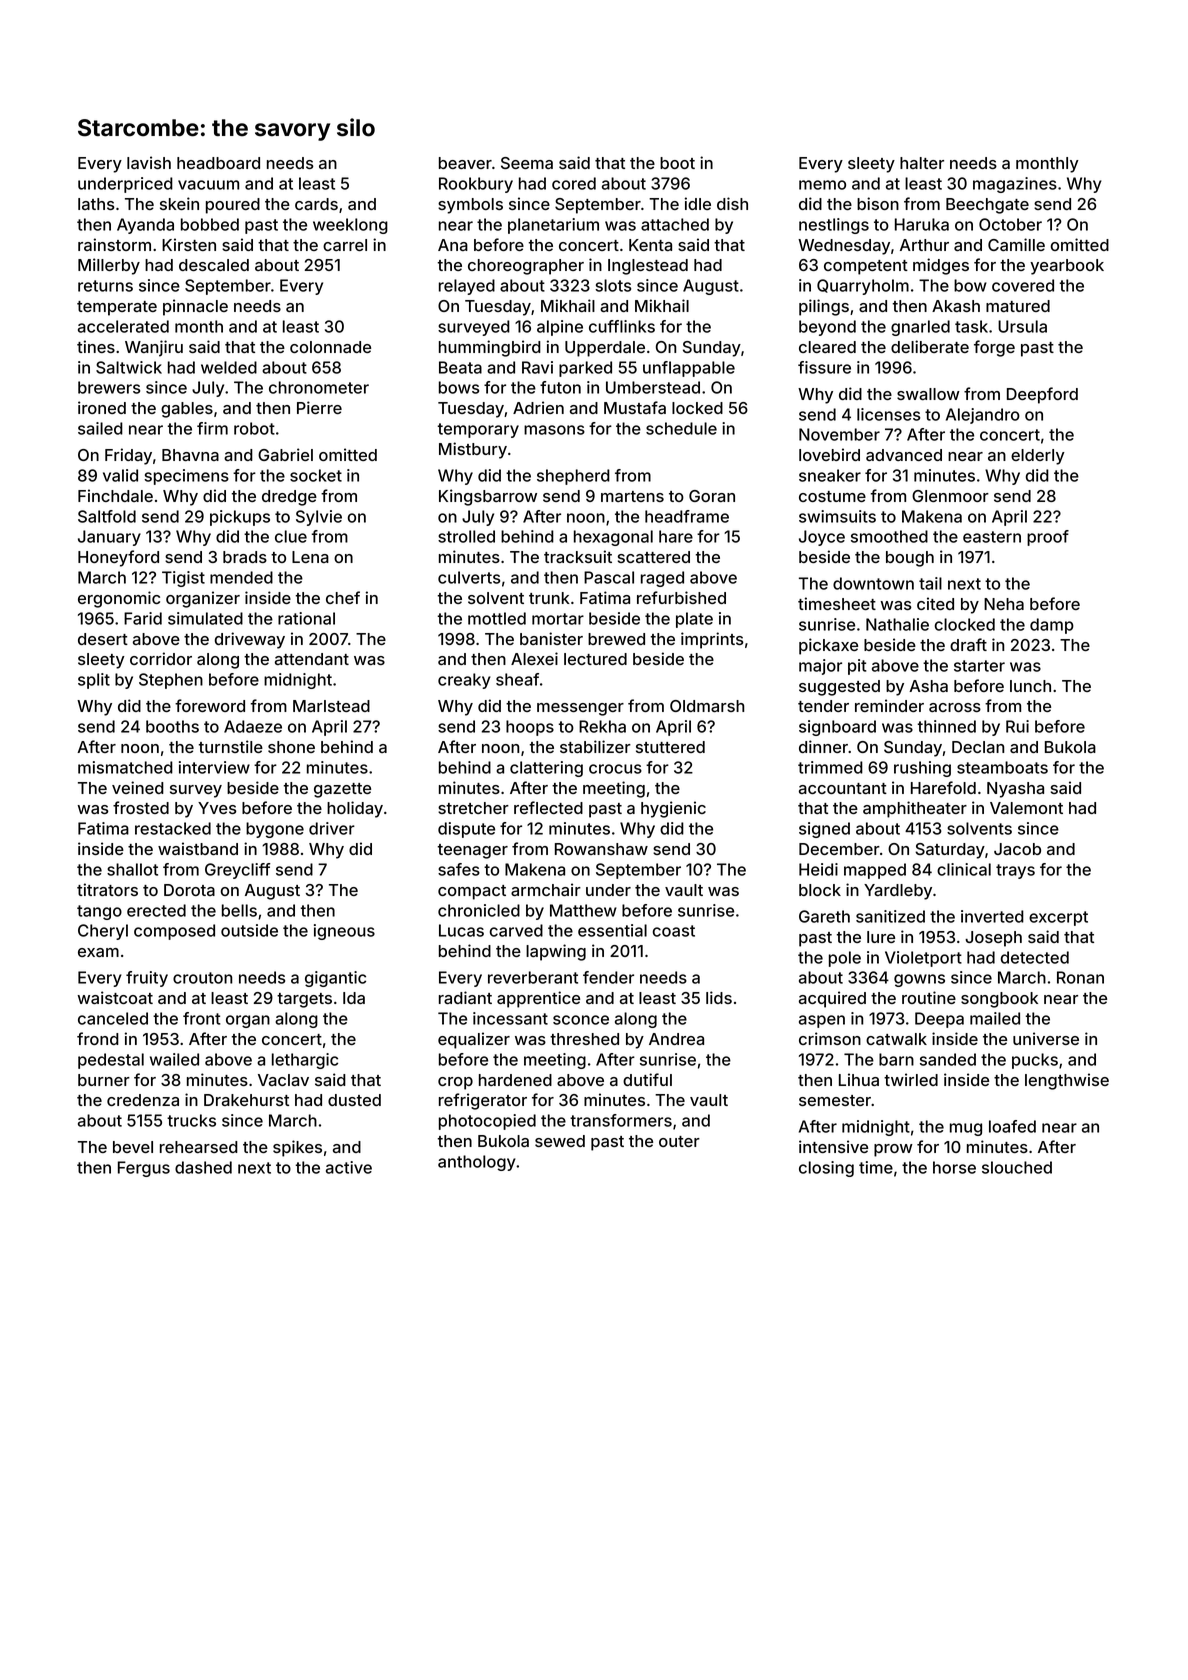 The image size is (1188, 1680). What do you see at coordinates (950, 496) in the page?
I see `Glenmoor` at bounding box center [950, 496].
